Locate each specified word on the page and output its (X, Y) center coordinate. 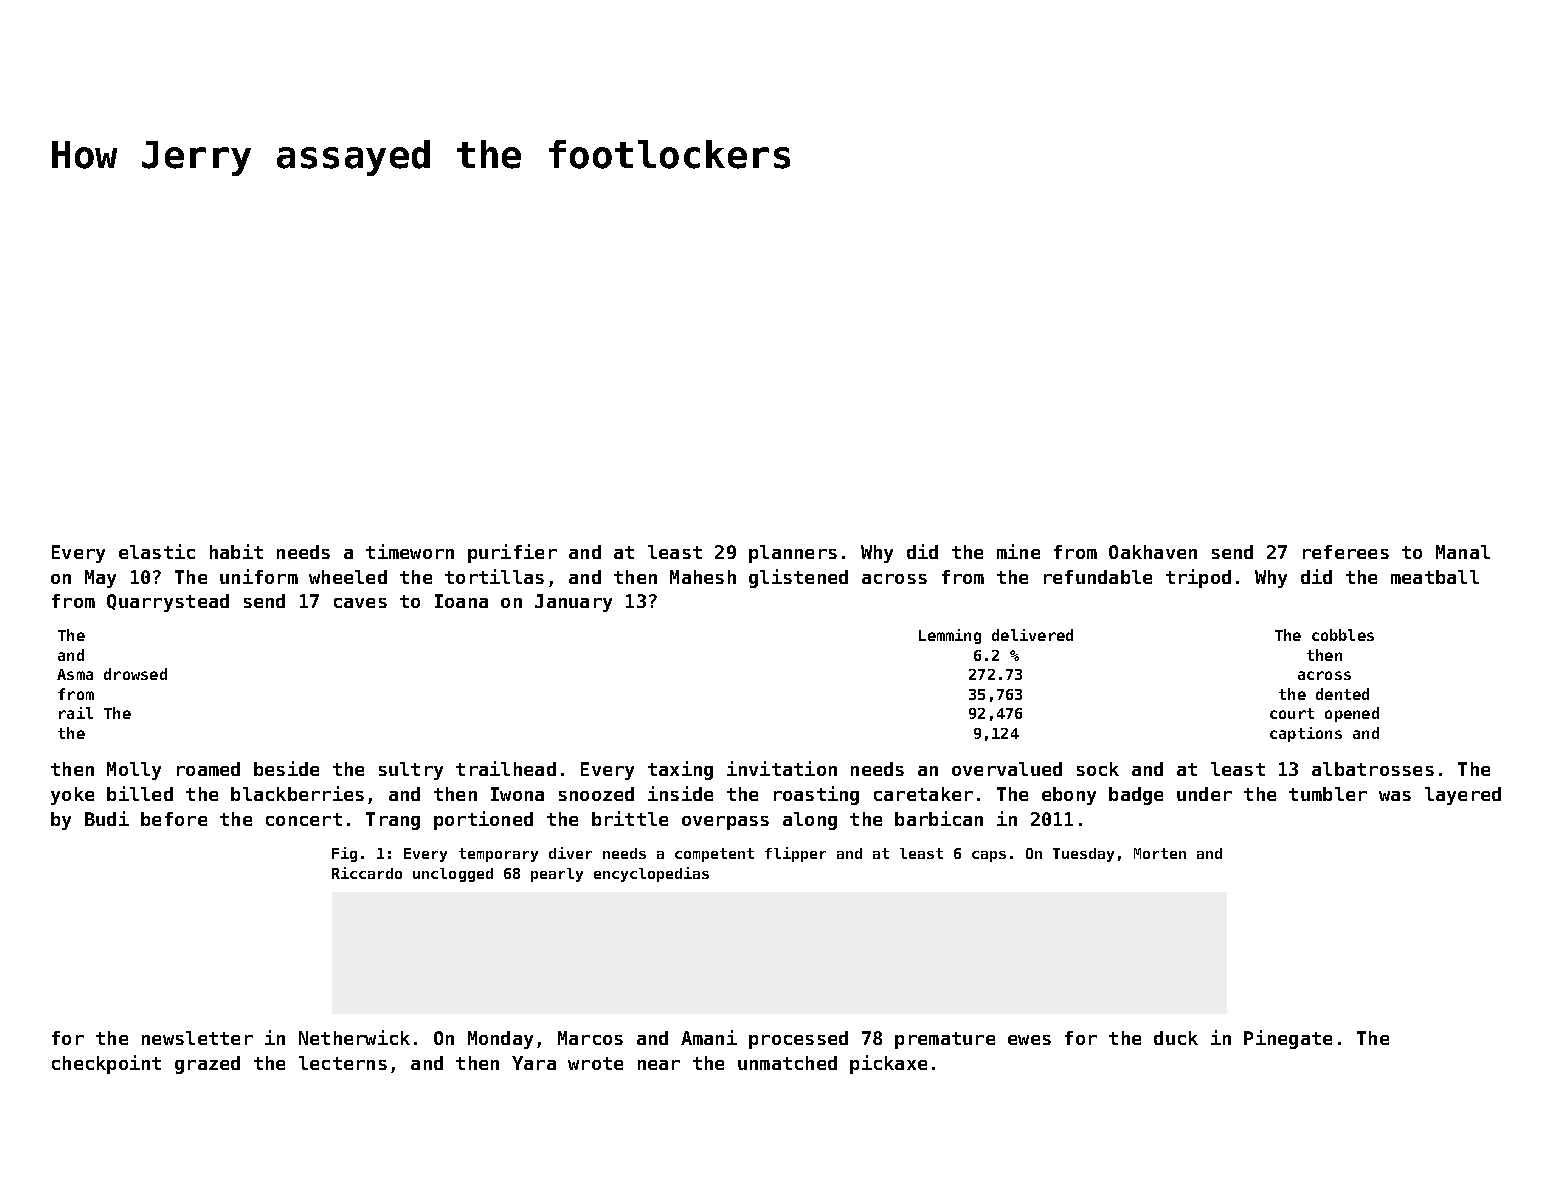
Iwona (517, 794)
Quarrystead (168, 603)
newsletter (197, 1038)
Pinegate (1288, 1039)
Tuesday (1083, 855)
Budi (107, 818)
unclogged (453, 875)
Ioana (461, 601)
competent (714, 855)
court (1292, 713)
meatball (1435, 577)
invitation (782, 768)
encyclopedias (651, 874)
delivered (1032, 635)
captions (1306, 734)
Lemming (950, 636)
